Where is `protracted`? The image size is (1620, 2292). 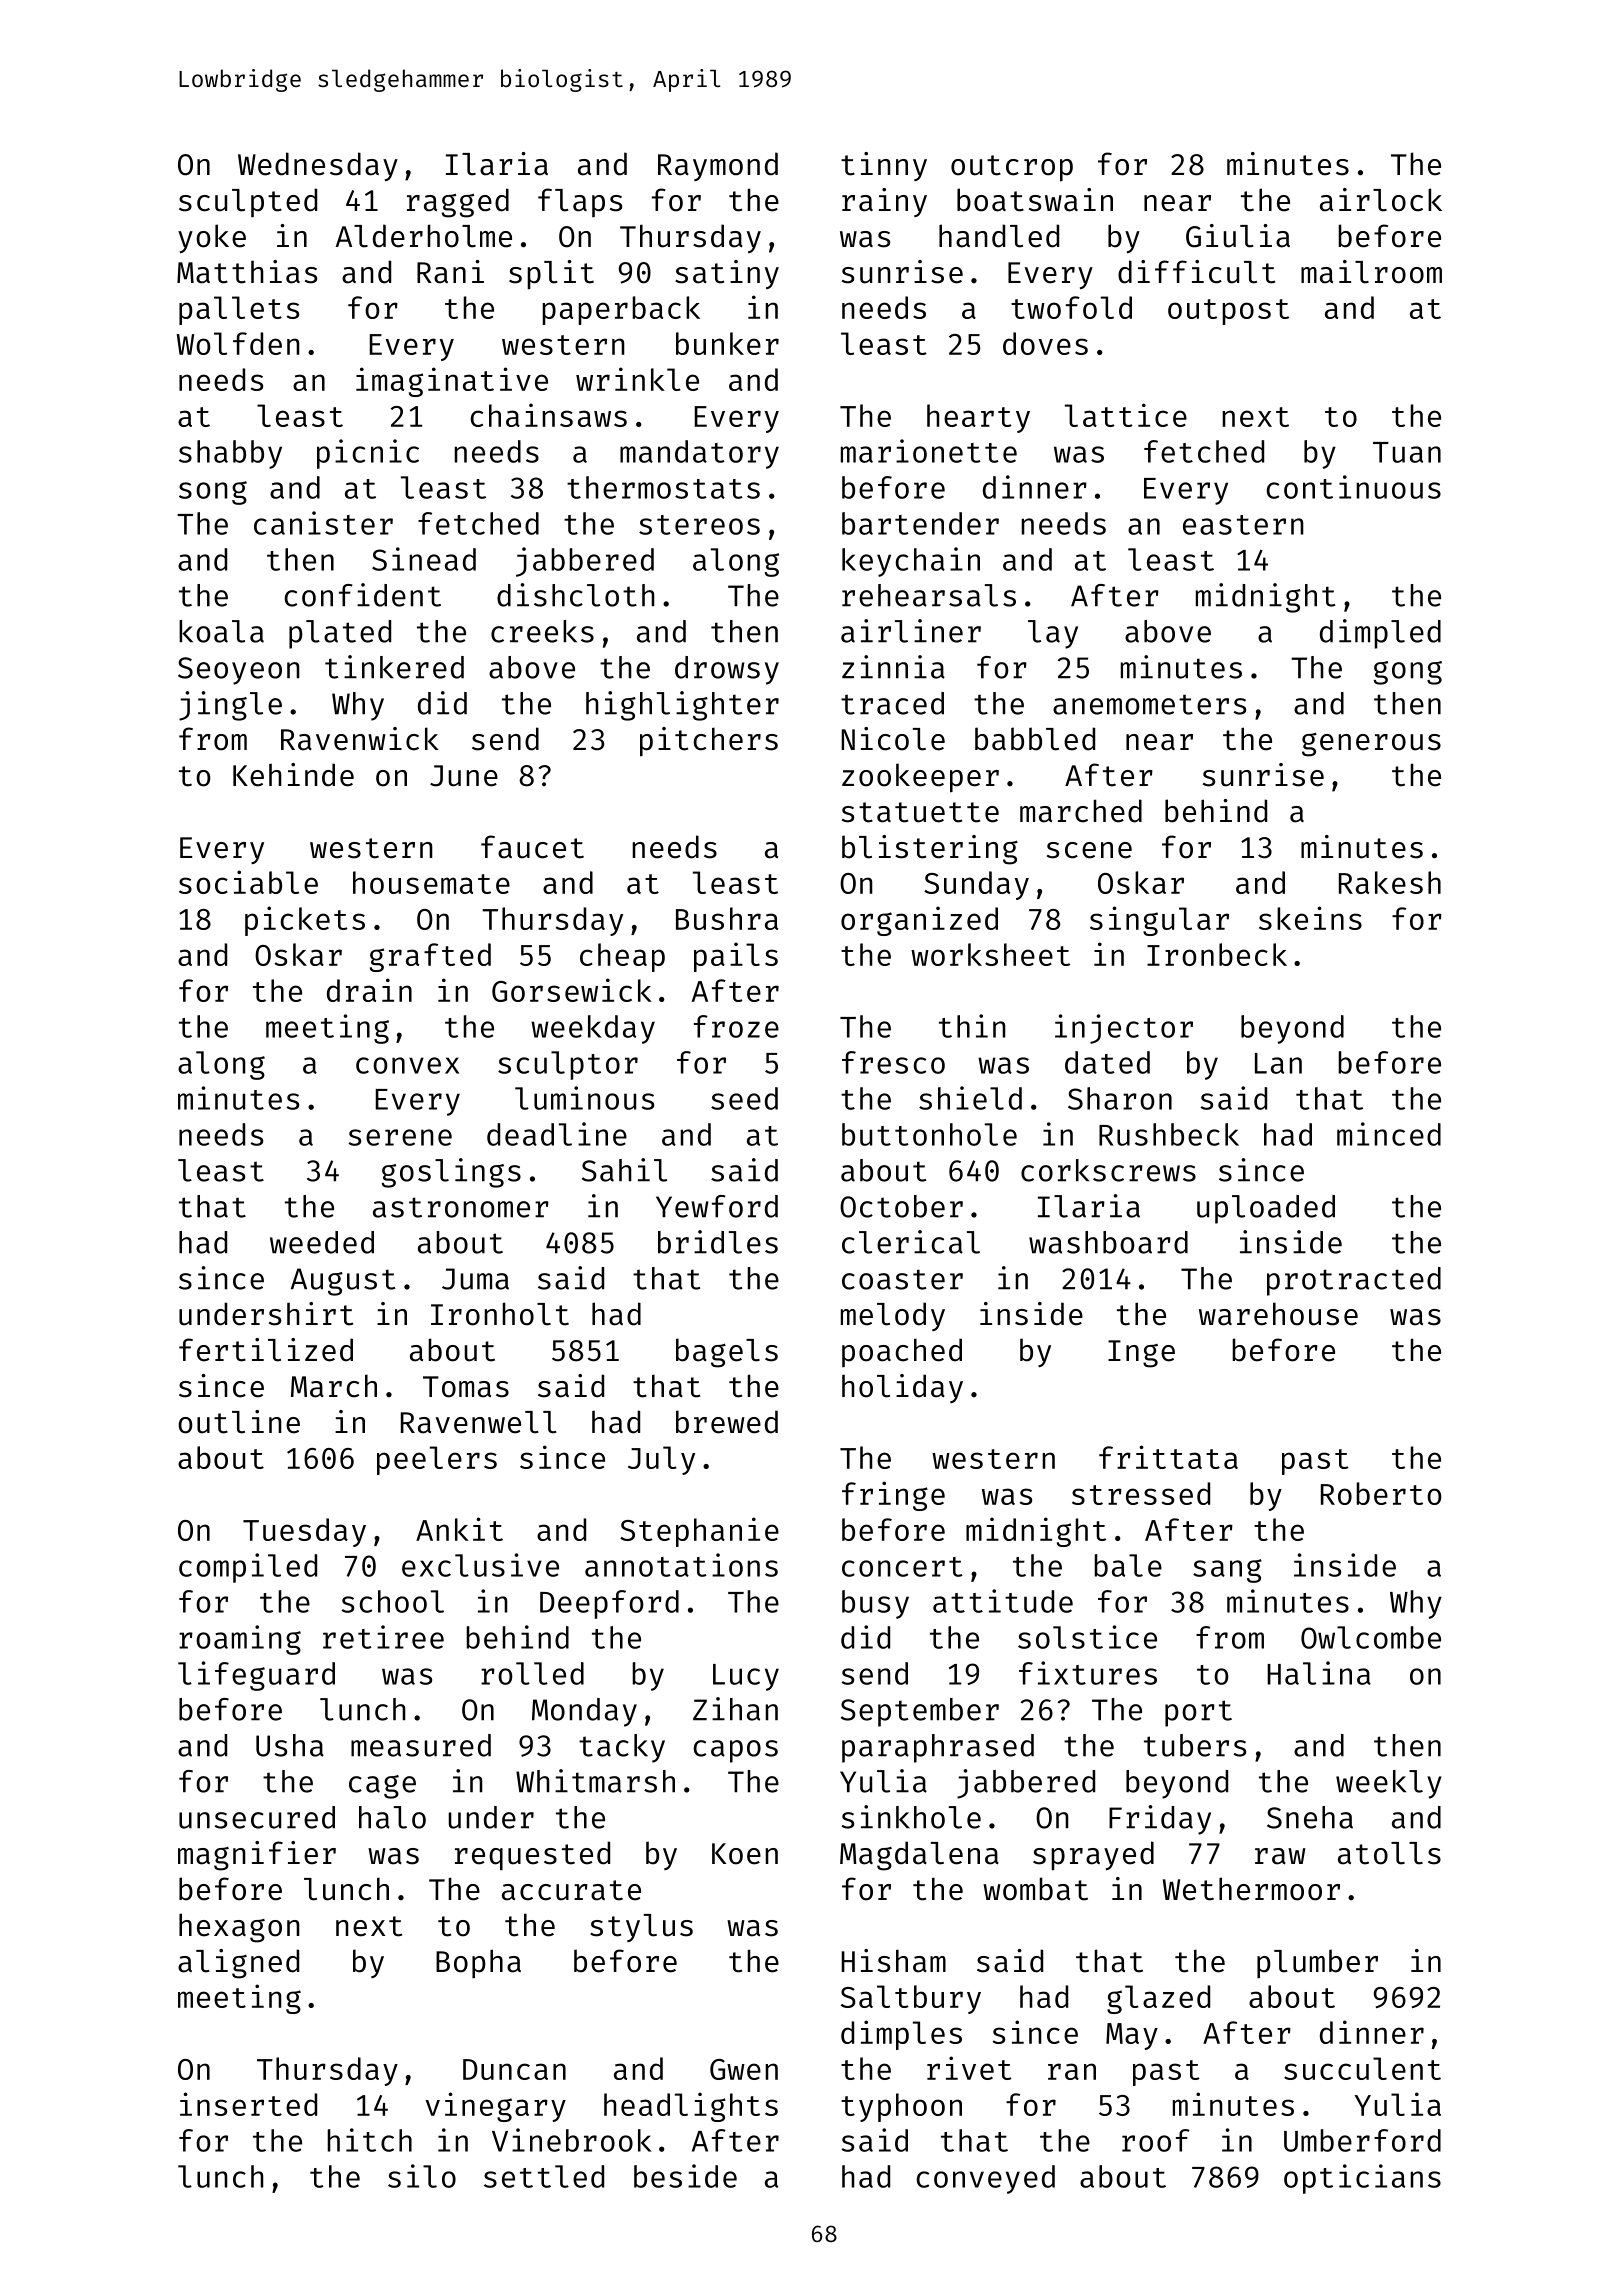 protracted is located at coordinates (1354, 1281).
